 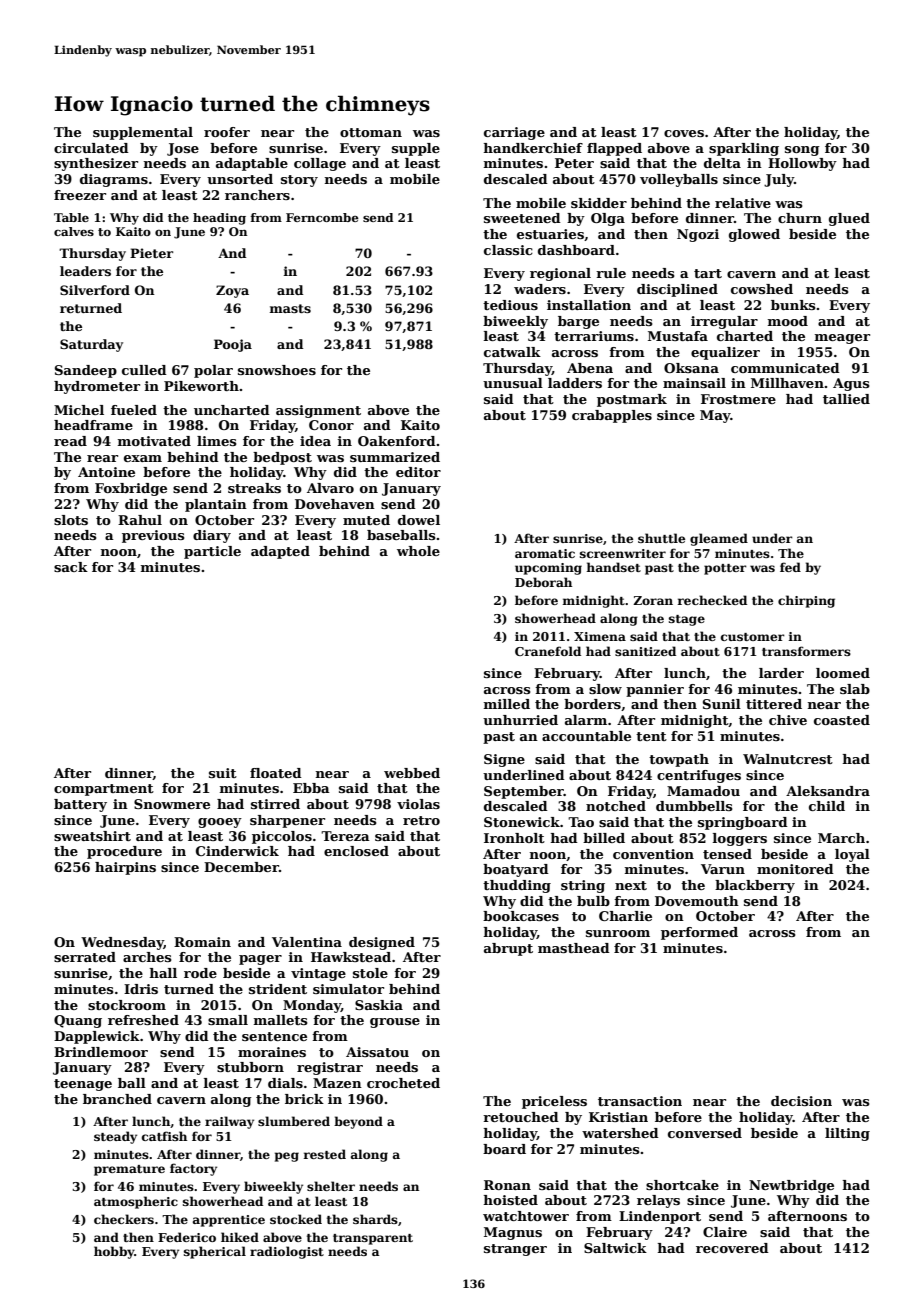 What do you see at coordinates (232, 291) in the document?
I see `Zoya` at bounding box center [232, 291].
